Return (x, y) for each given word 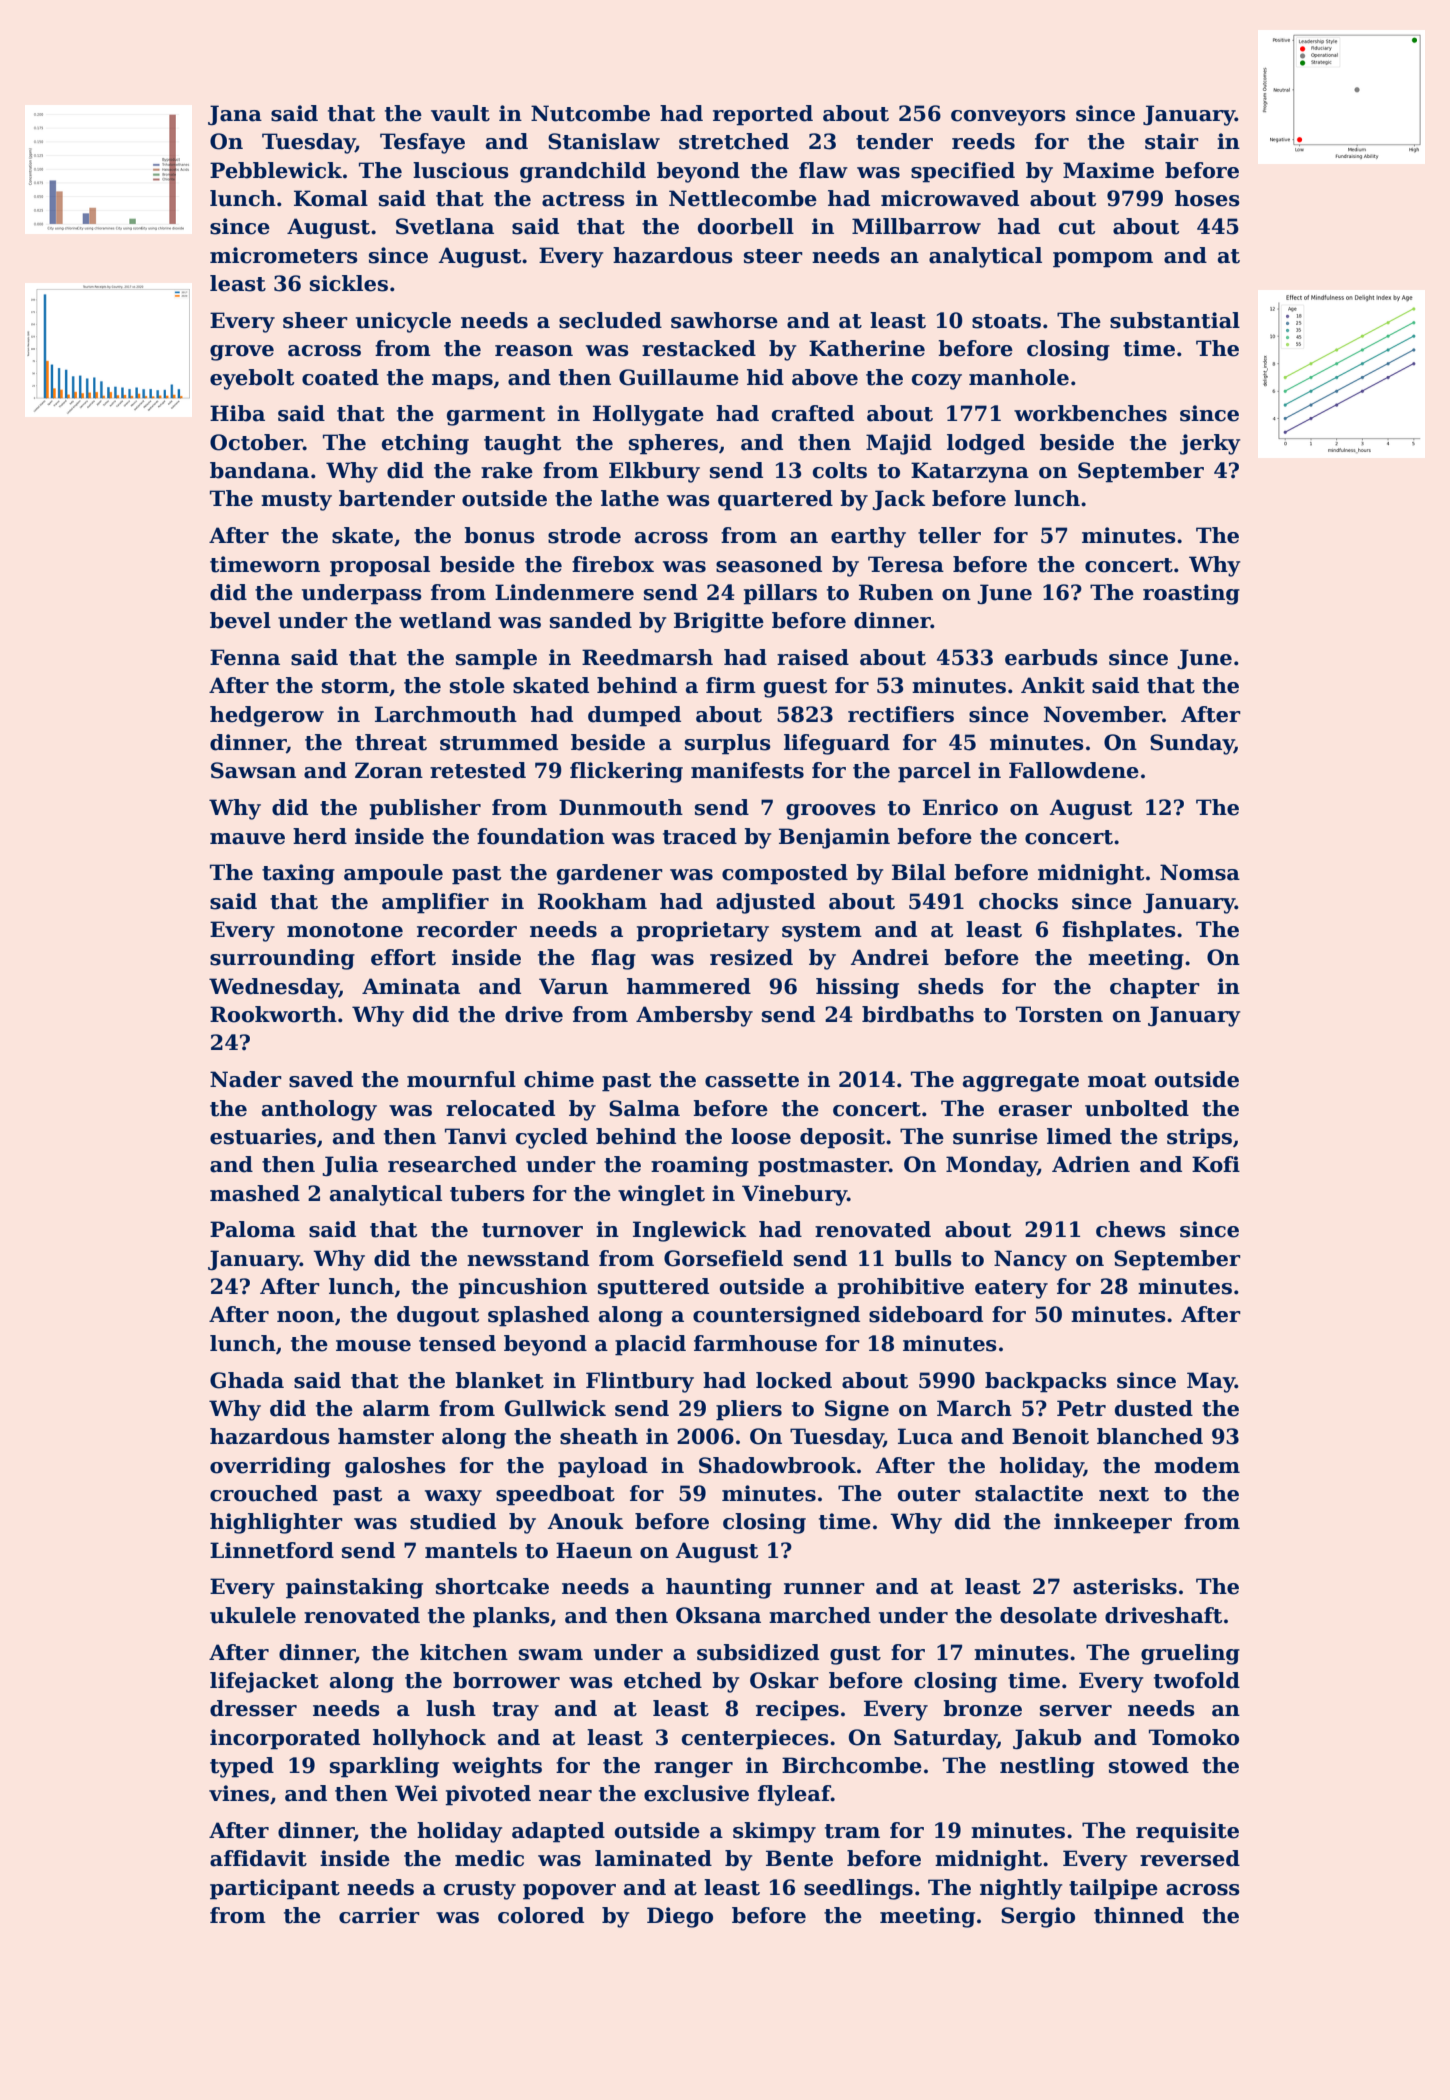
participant (275, 1889)
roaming (700, 1166)
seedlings (858, 1889)
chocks (1018, 901)
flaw (823, 170)
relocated (500, 1108)
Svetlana (445, 226)
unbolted (1137, 1108)
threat (391, 742)
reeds (983, 141)
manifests (747, 770)
